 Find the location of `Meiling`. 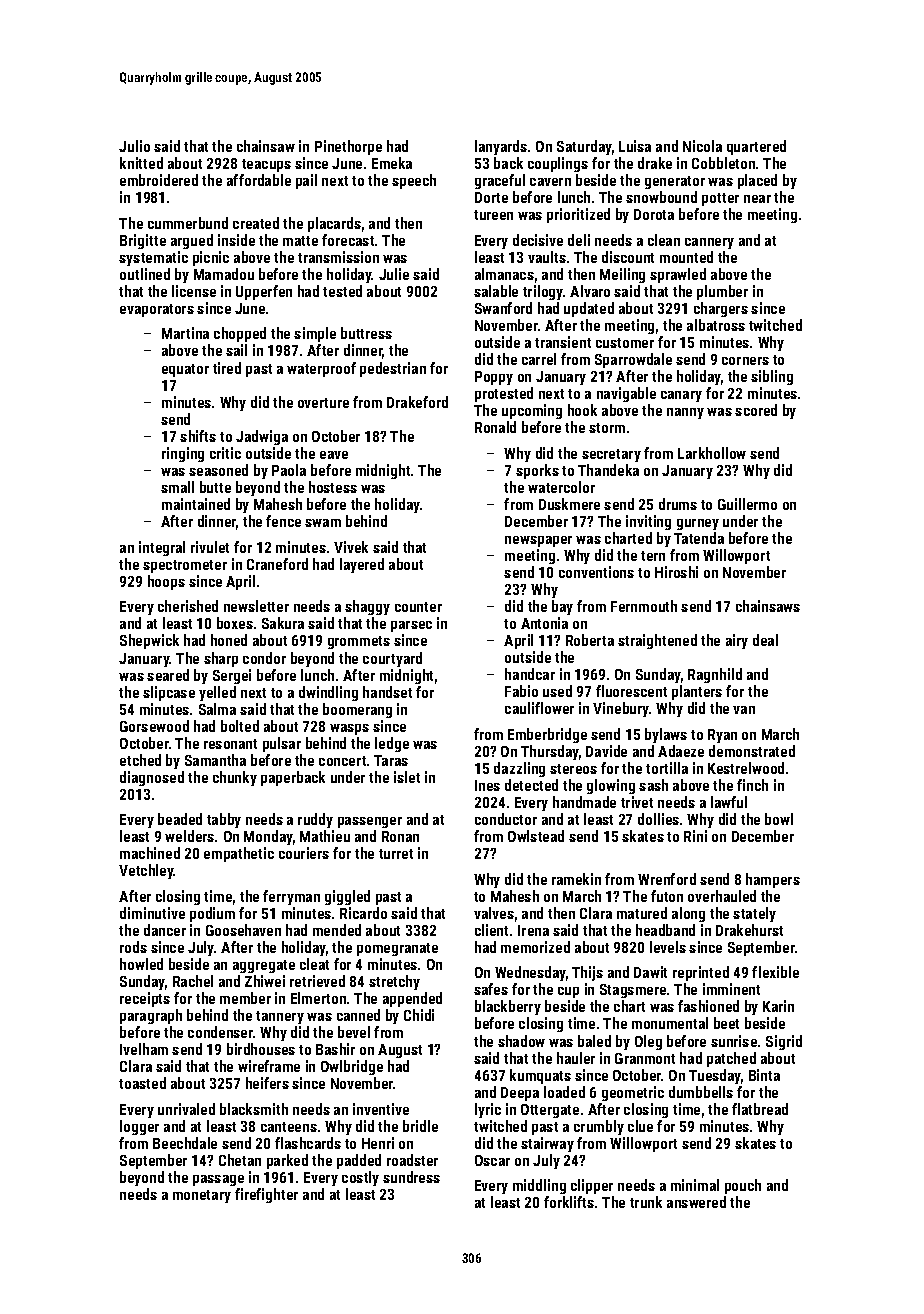

Meiling is located at coordinates (622, 275).
